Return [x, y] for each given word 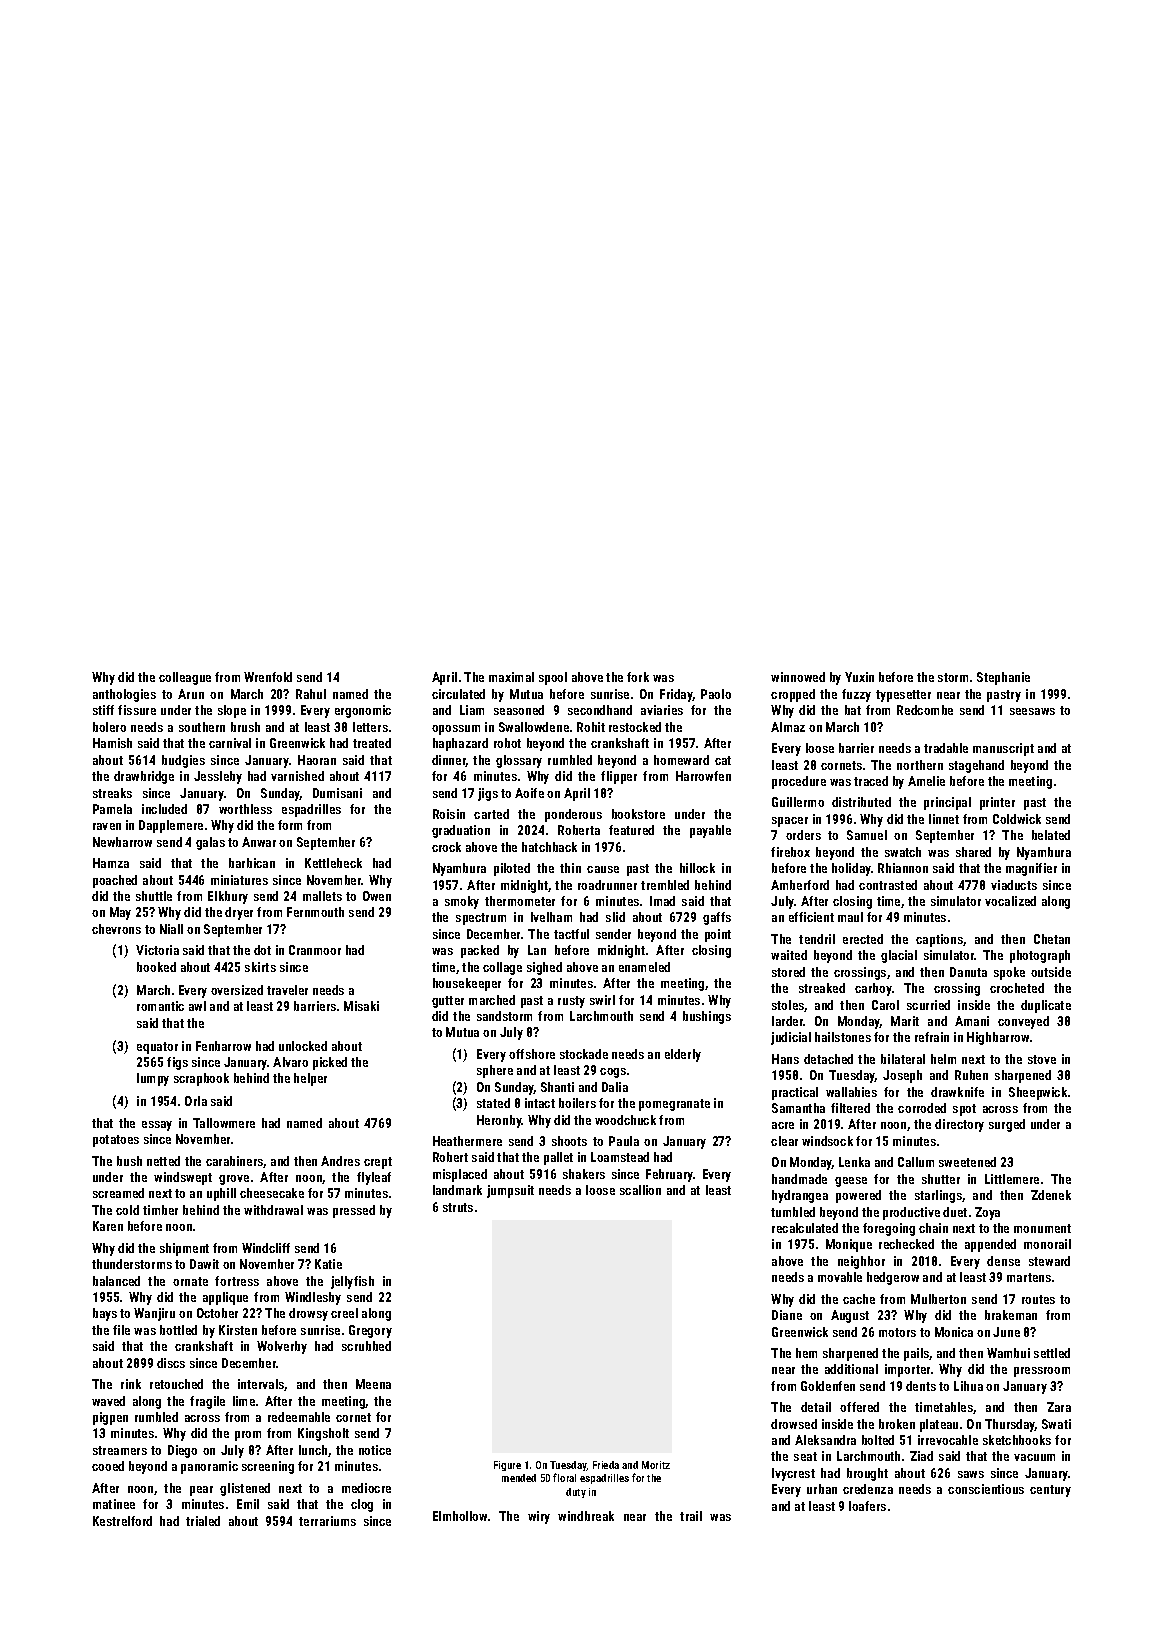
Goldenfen [828, 1386]
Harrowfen [703, 776]
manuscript [1003, 749]
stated [493, 1103]
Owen [377, 896]
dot [262, 950]
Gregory [370, 1331]
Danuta [968, 972]
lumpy [153, 1079]
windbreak [586, 1516]
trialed [203, 1521]
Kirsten [238, 1330]
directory [959, 1125]
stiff [103, 710]
